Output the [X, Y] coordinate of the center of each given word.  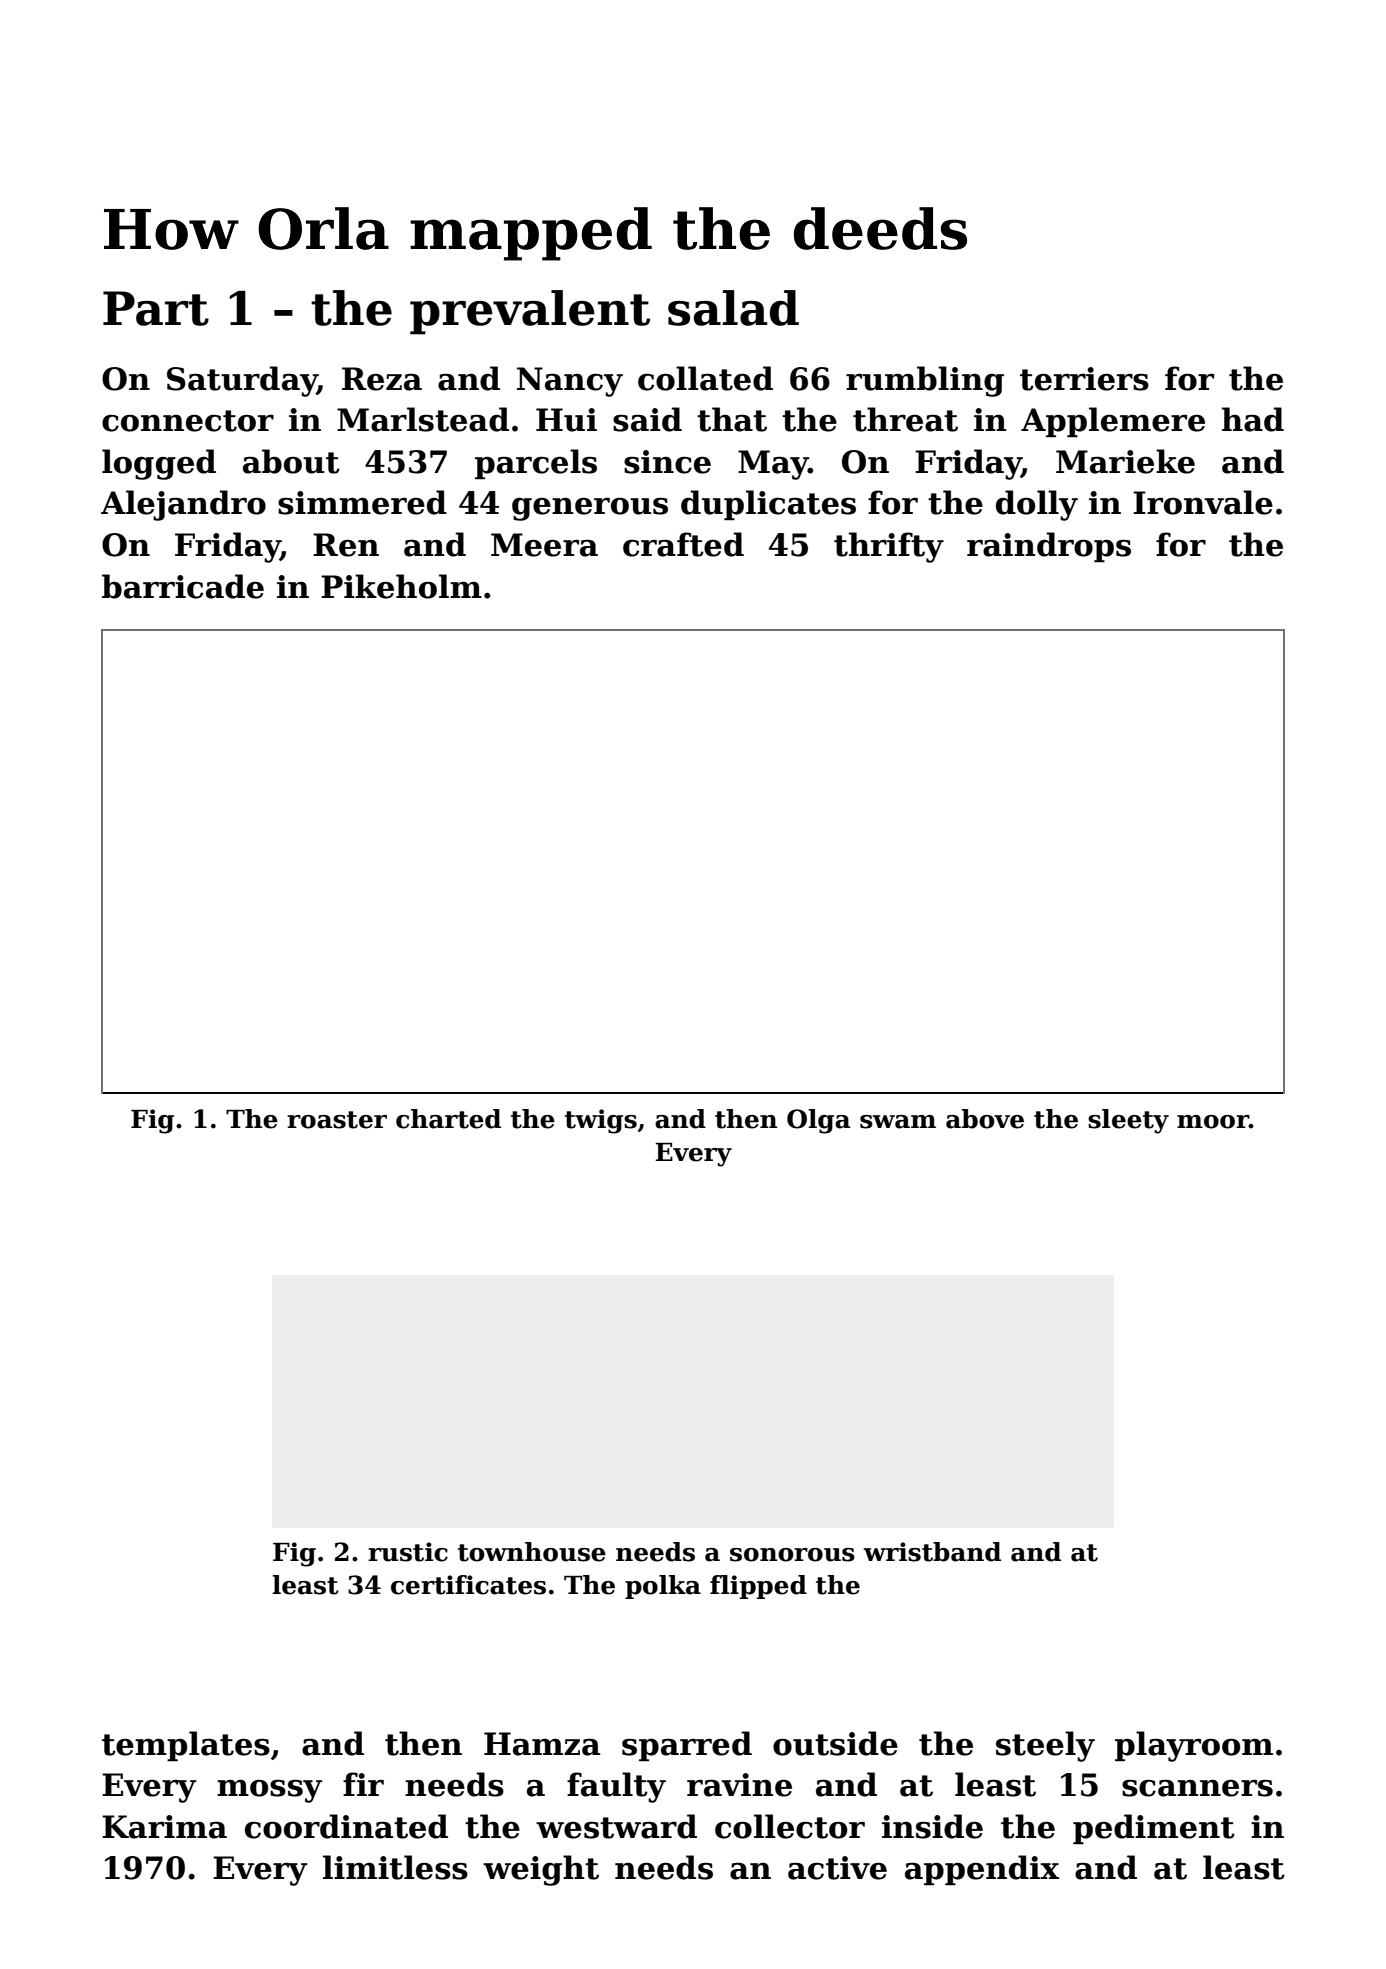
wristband [932, 1552]
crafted [683, 544]
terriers [1084, 379]
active [837, 1868]
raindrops [1049, 547]
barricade [183, 586]
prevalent [530, 312]
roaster [337, 1120]
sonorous [792, 1555]
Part [156, 308]
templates [186, 1746]
